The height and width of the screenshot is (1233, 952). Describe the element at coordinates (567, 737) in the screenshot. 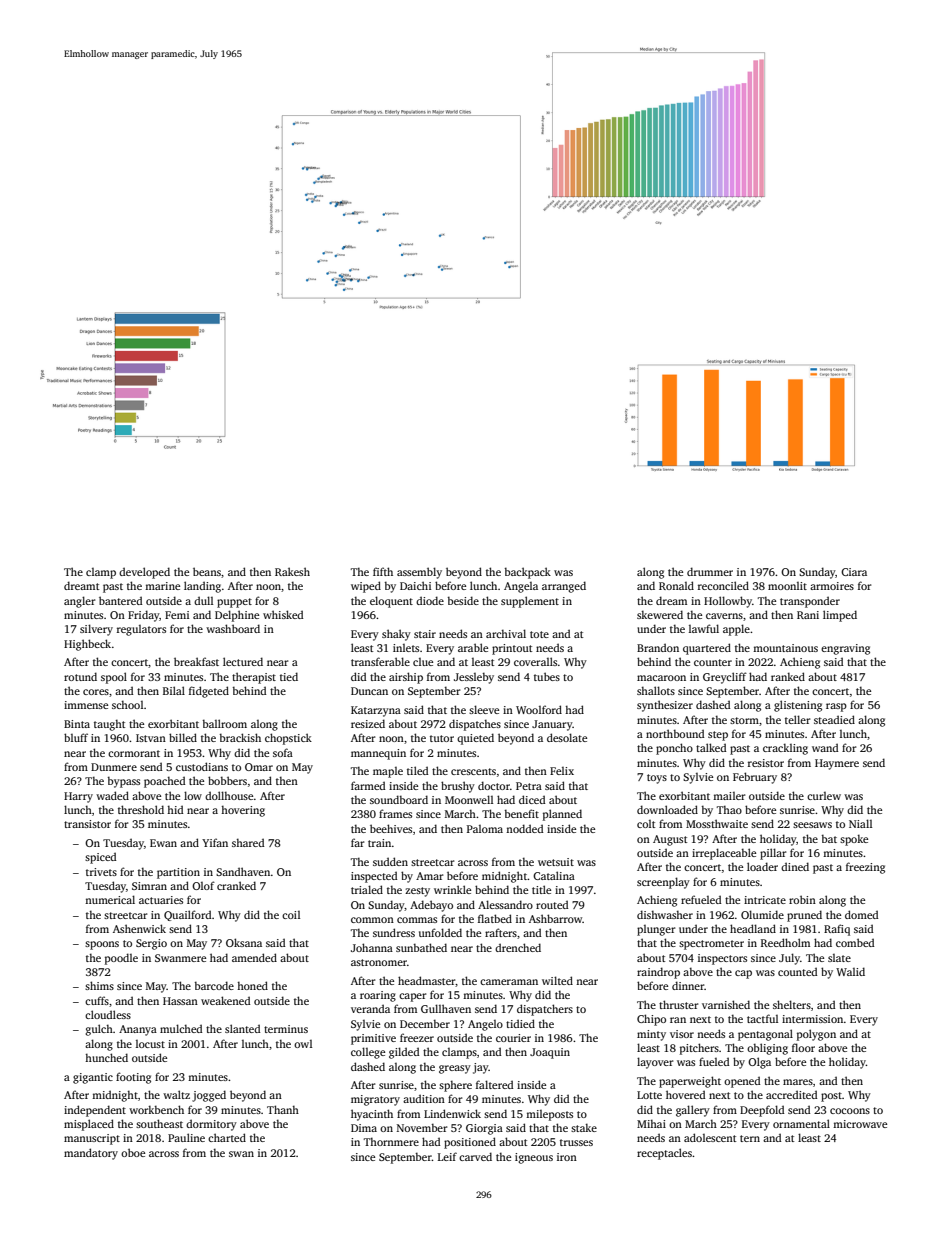

I see `desolate` at that location.
